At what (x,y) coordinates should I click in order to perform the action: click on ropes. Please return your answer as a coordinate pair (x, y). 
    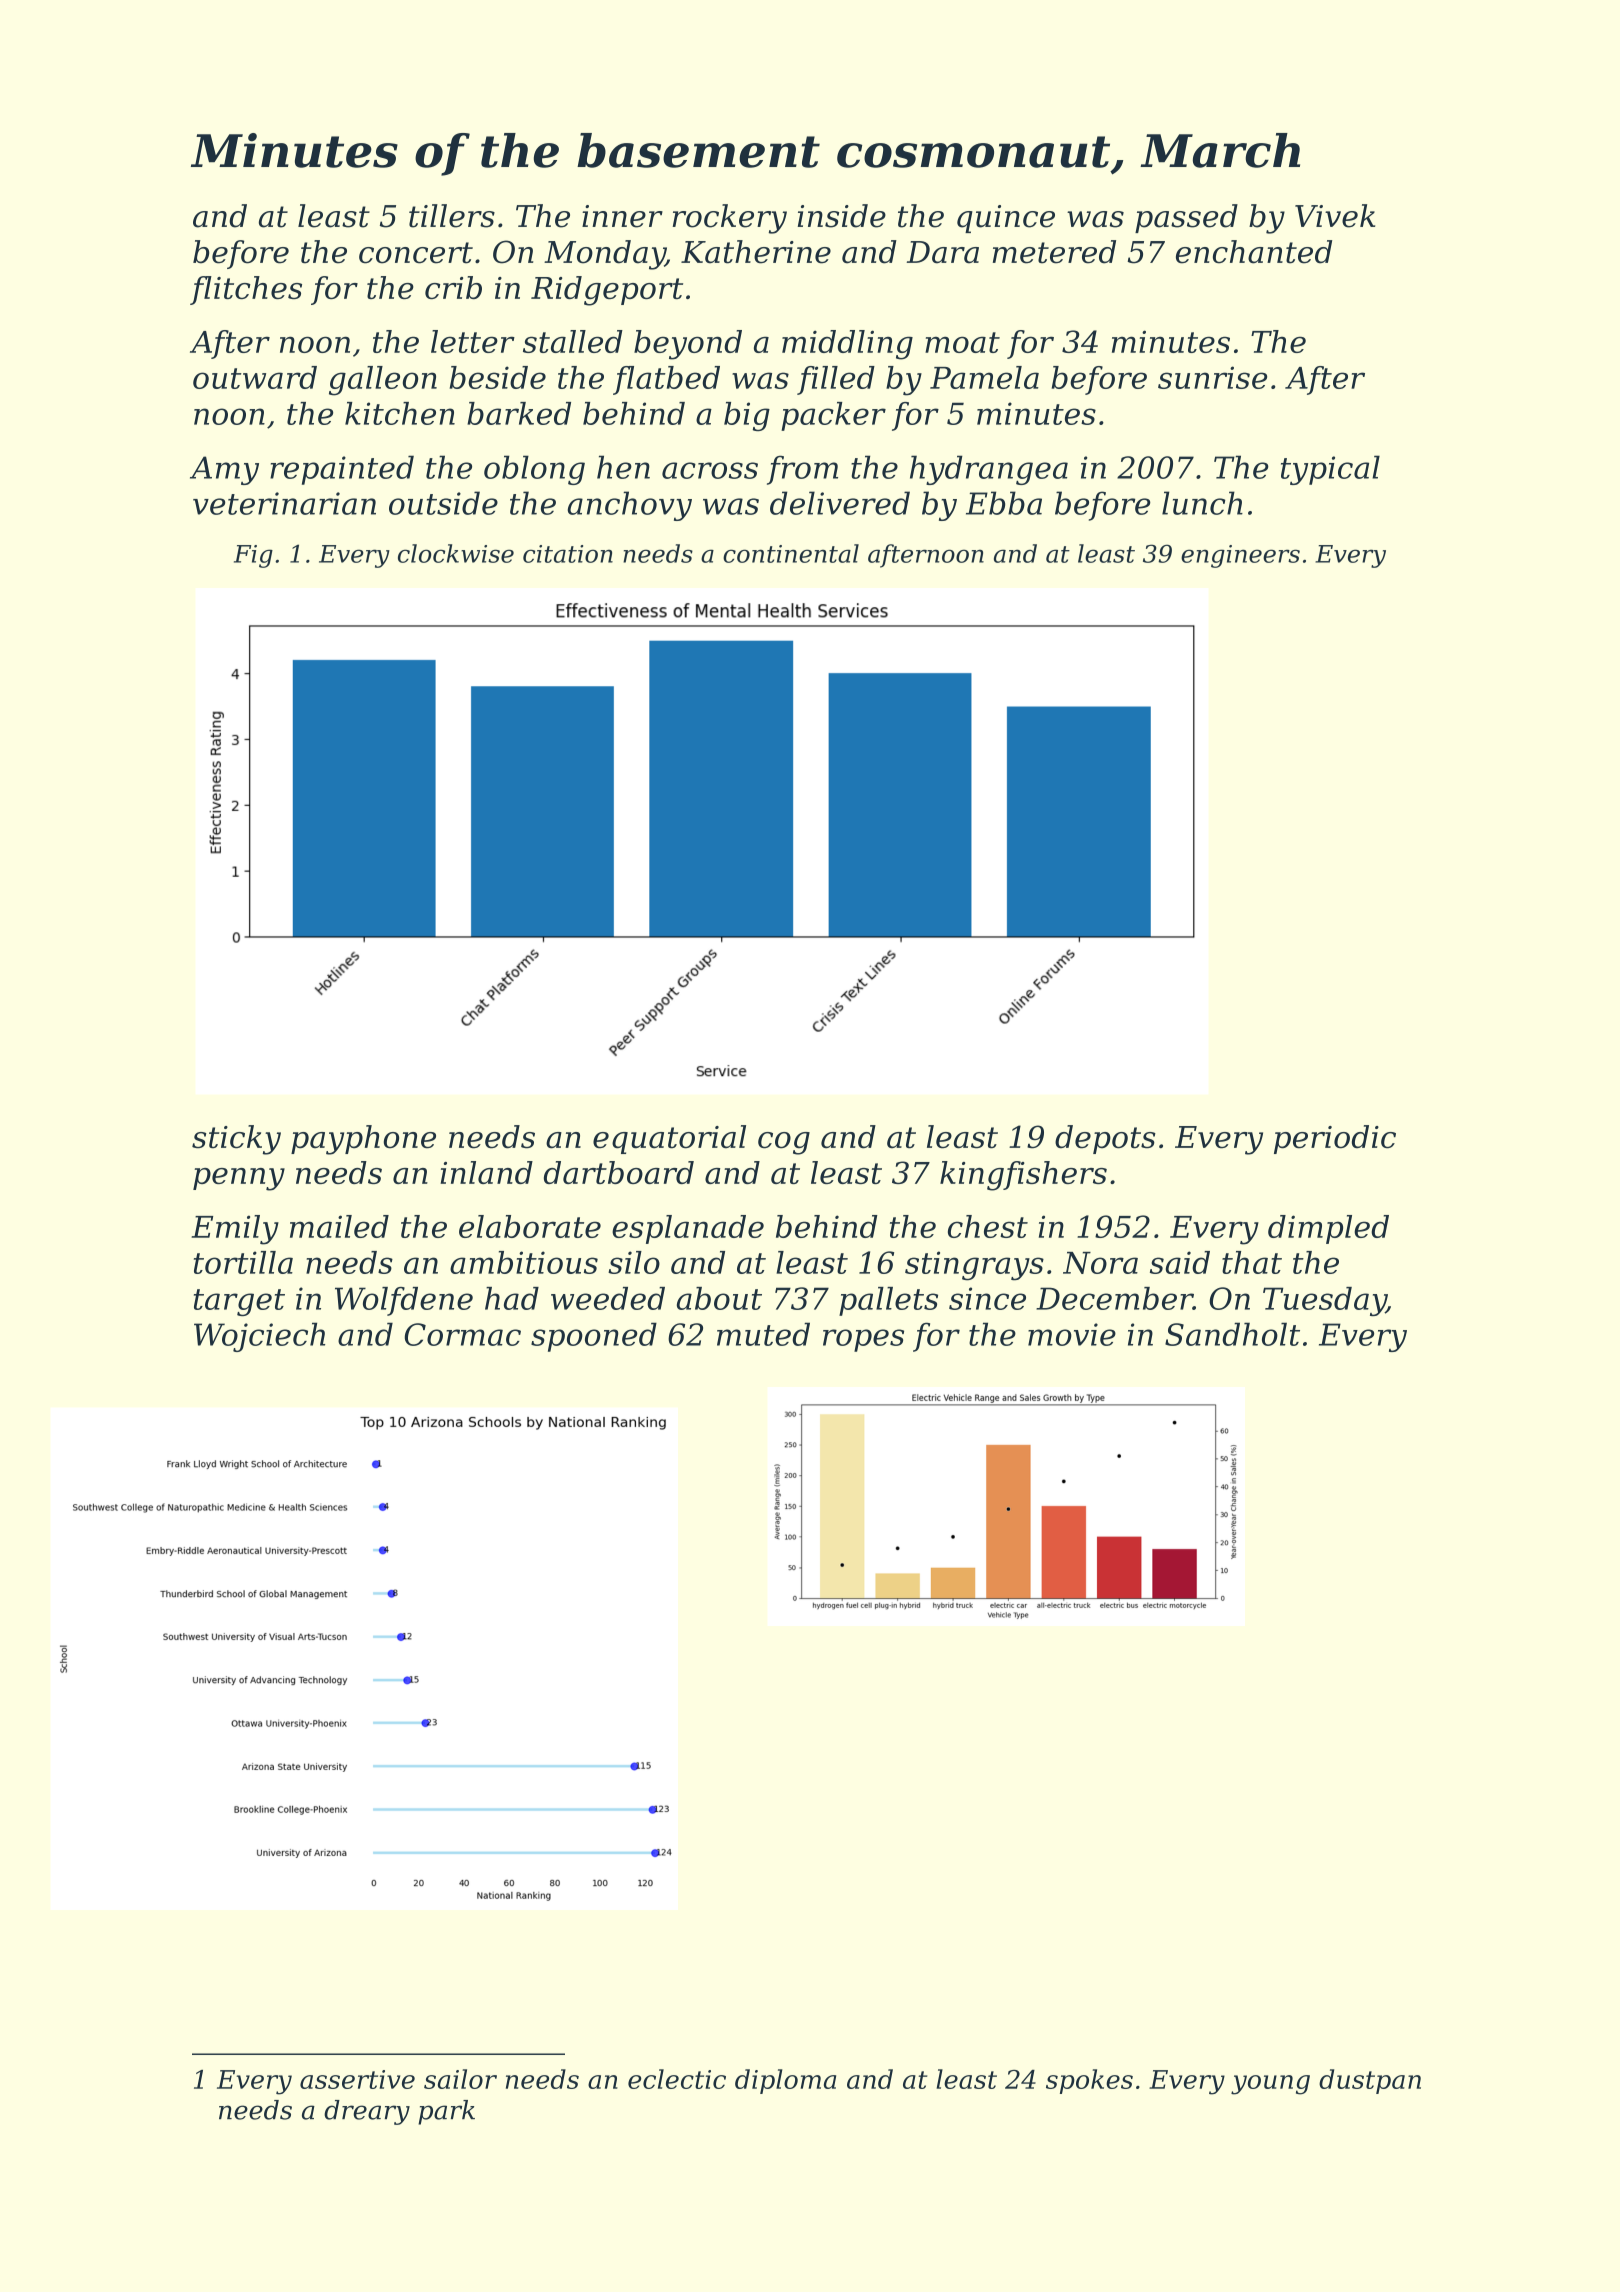
    Looking at the image, I should click on (863, 1340).
